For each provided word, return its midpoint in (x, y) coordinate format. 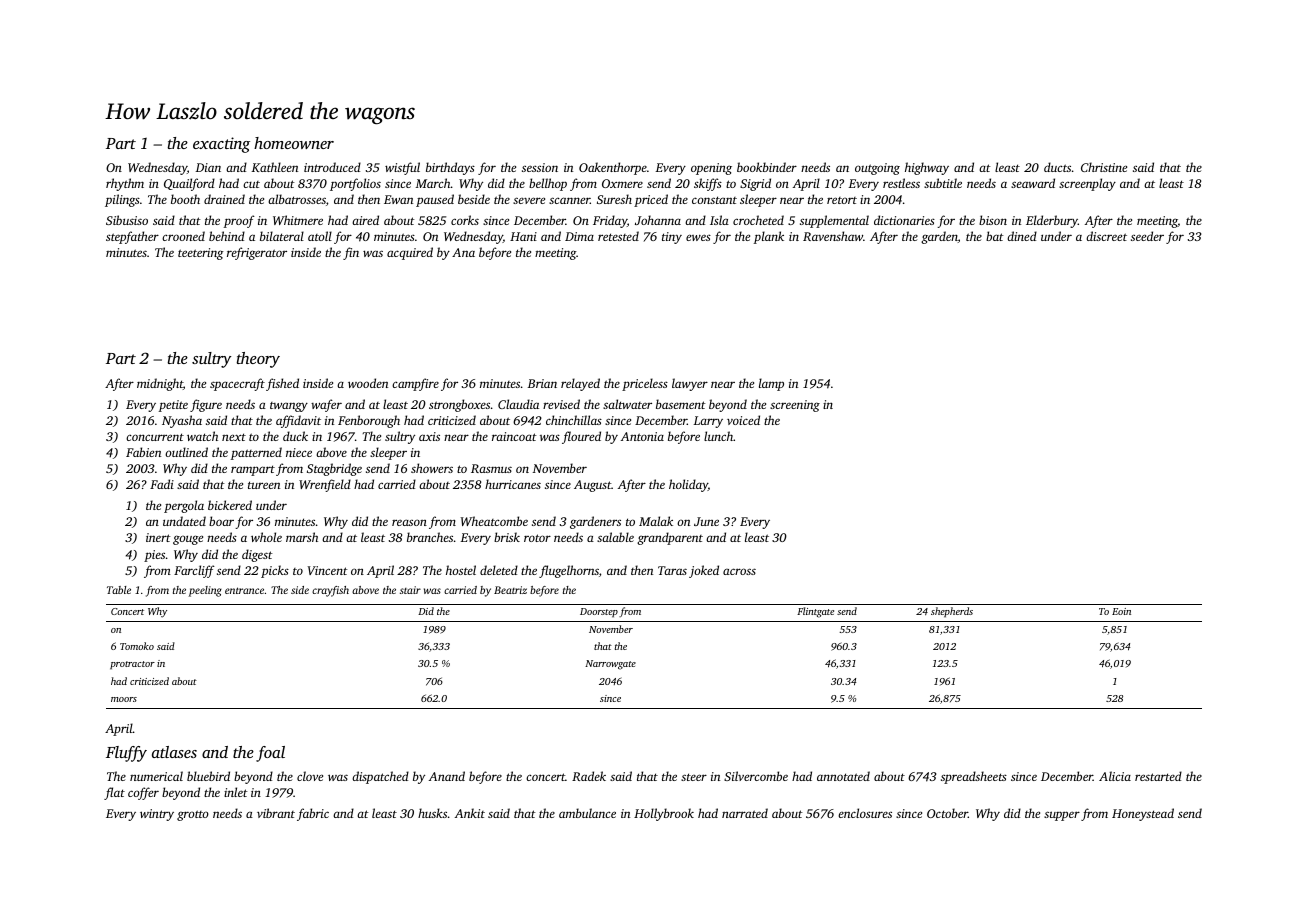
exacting (221, 145)
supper (1062, 816)
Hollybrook (664, 814)
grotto (193, 815)
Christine (1104, 167)
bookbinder (767, 167)
